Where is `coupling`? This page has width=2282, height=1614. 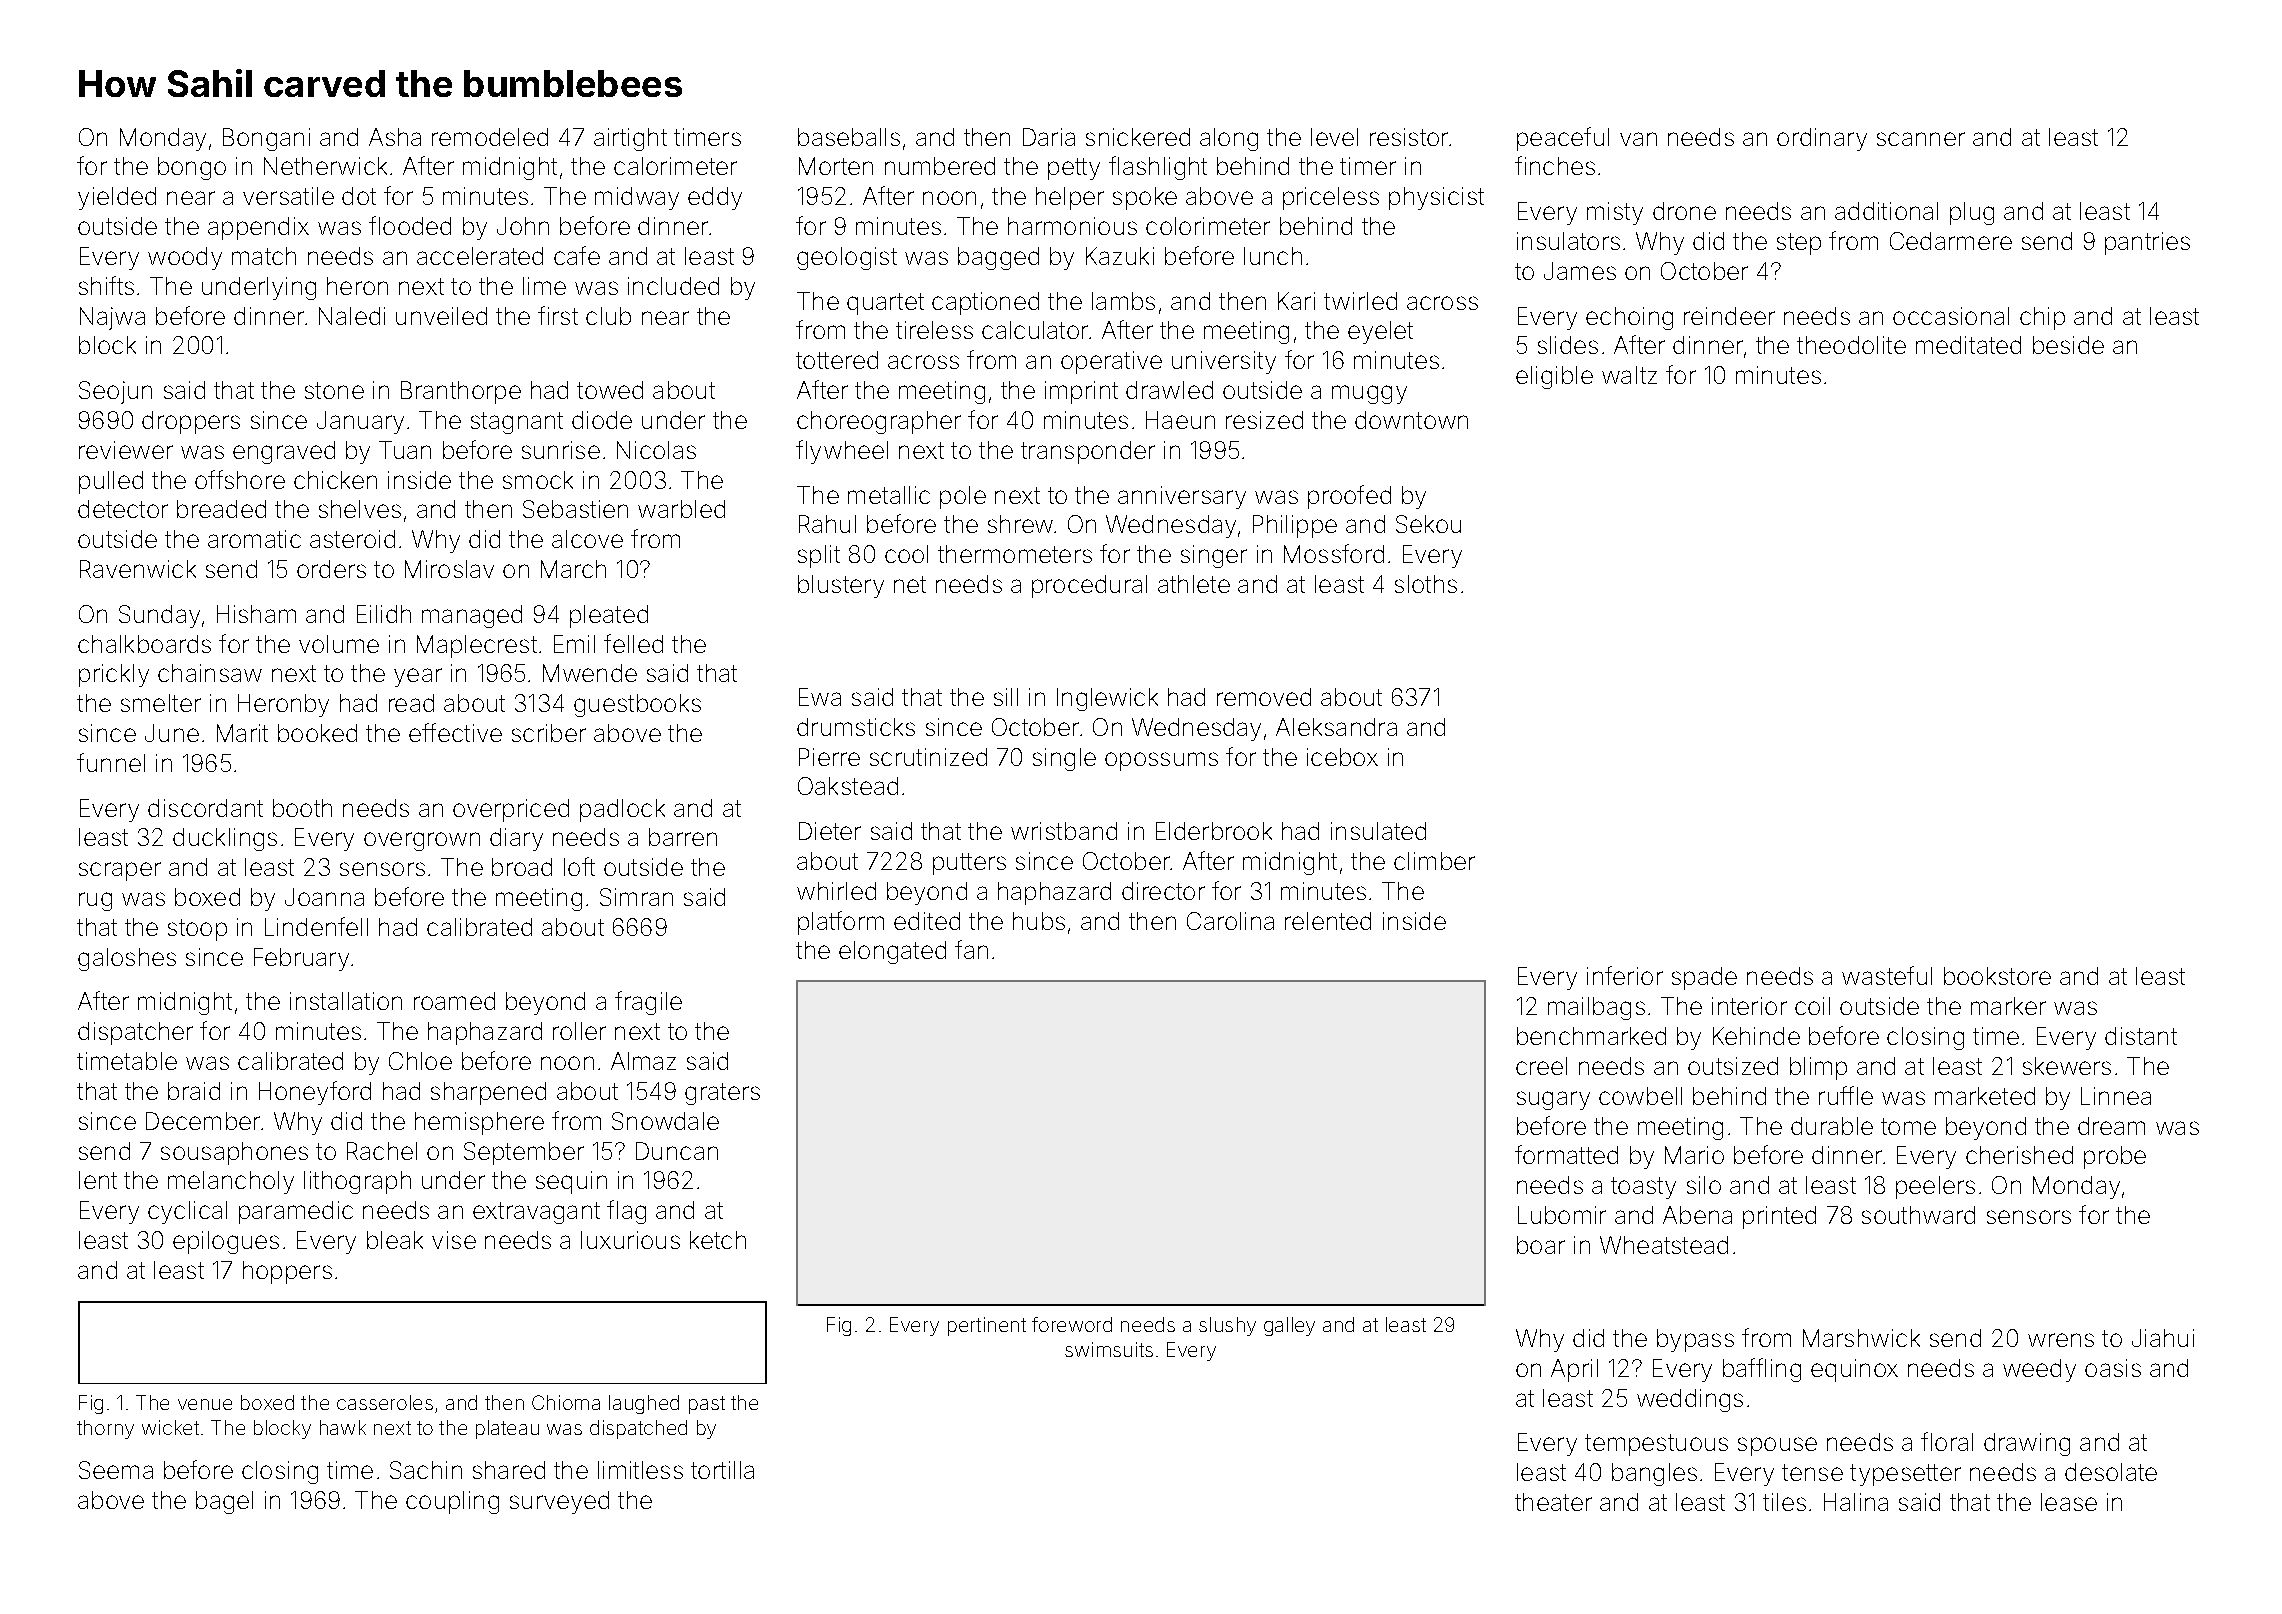 coupling is located at coordinates (452, 1502).
